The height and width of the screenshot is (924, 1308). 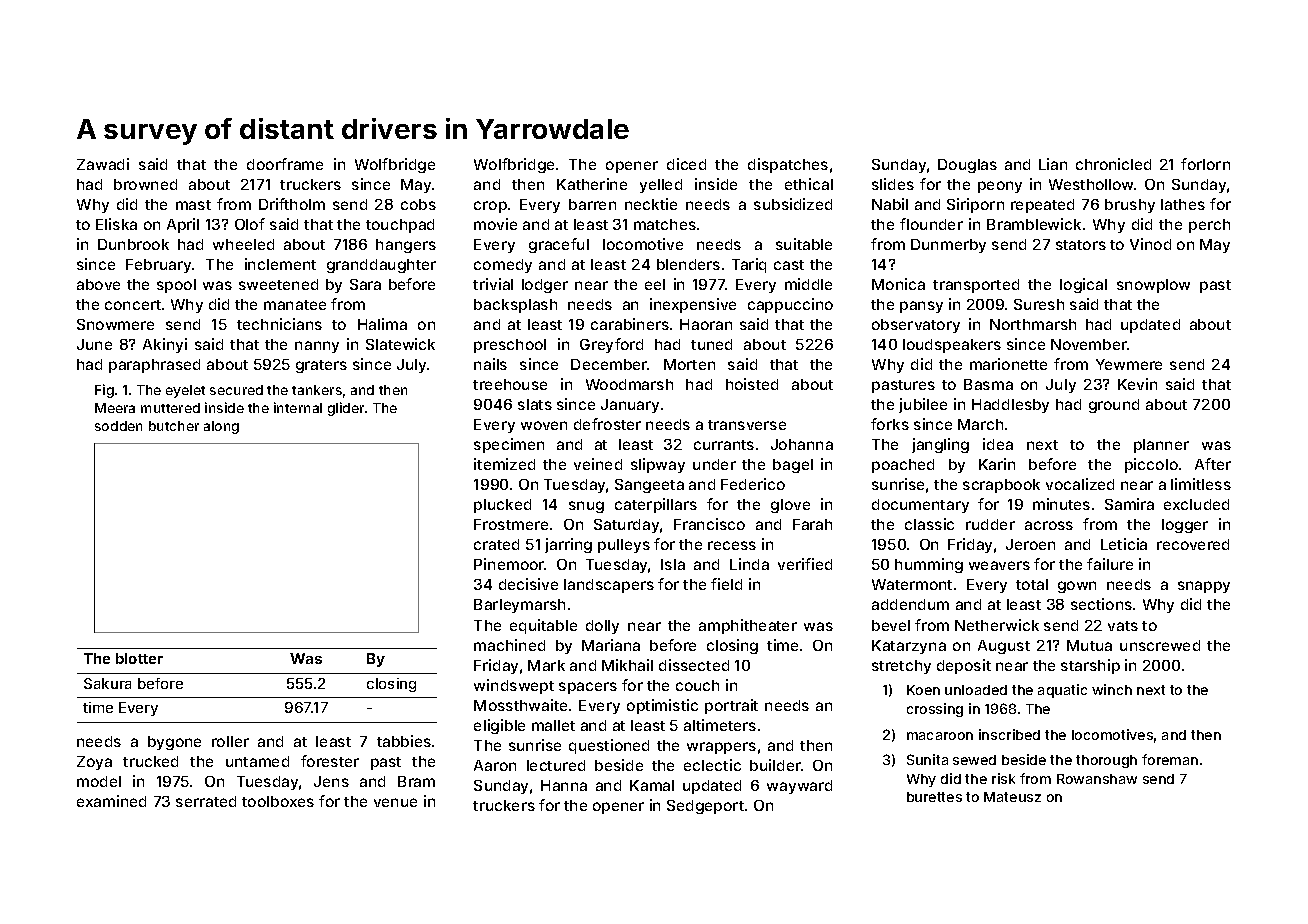 What do you see at coordinates (107, 683) in the screenshot?
I see `Sakura` at bounding box center [107, 683].
